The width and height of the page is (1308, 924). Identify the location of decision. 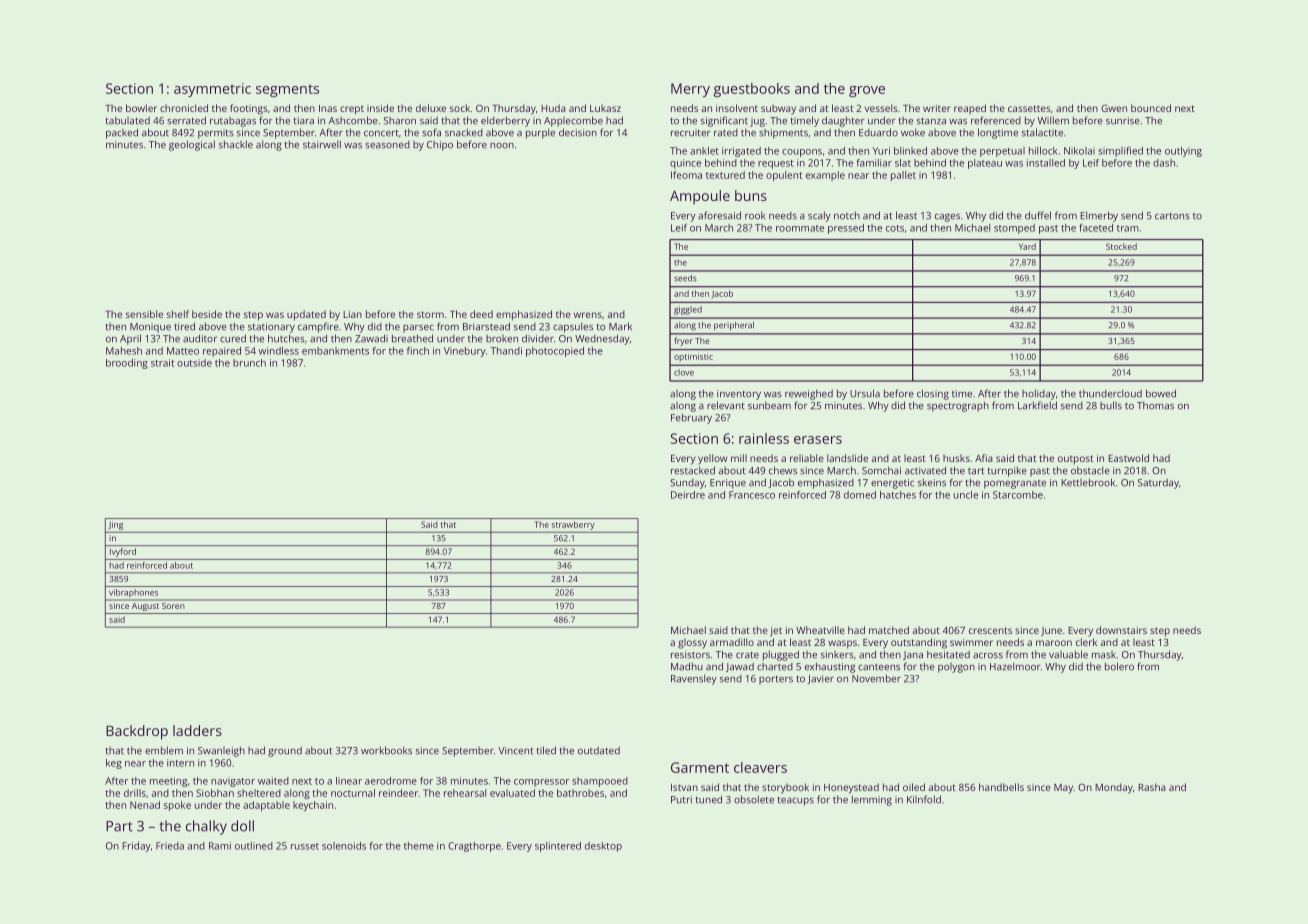
(578, 132).
